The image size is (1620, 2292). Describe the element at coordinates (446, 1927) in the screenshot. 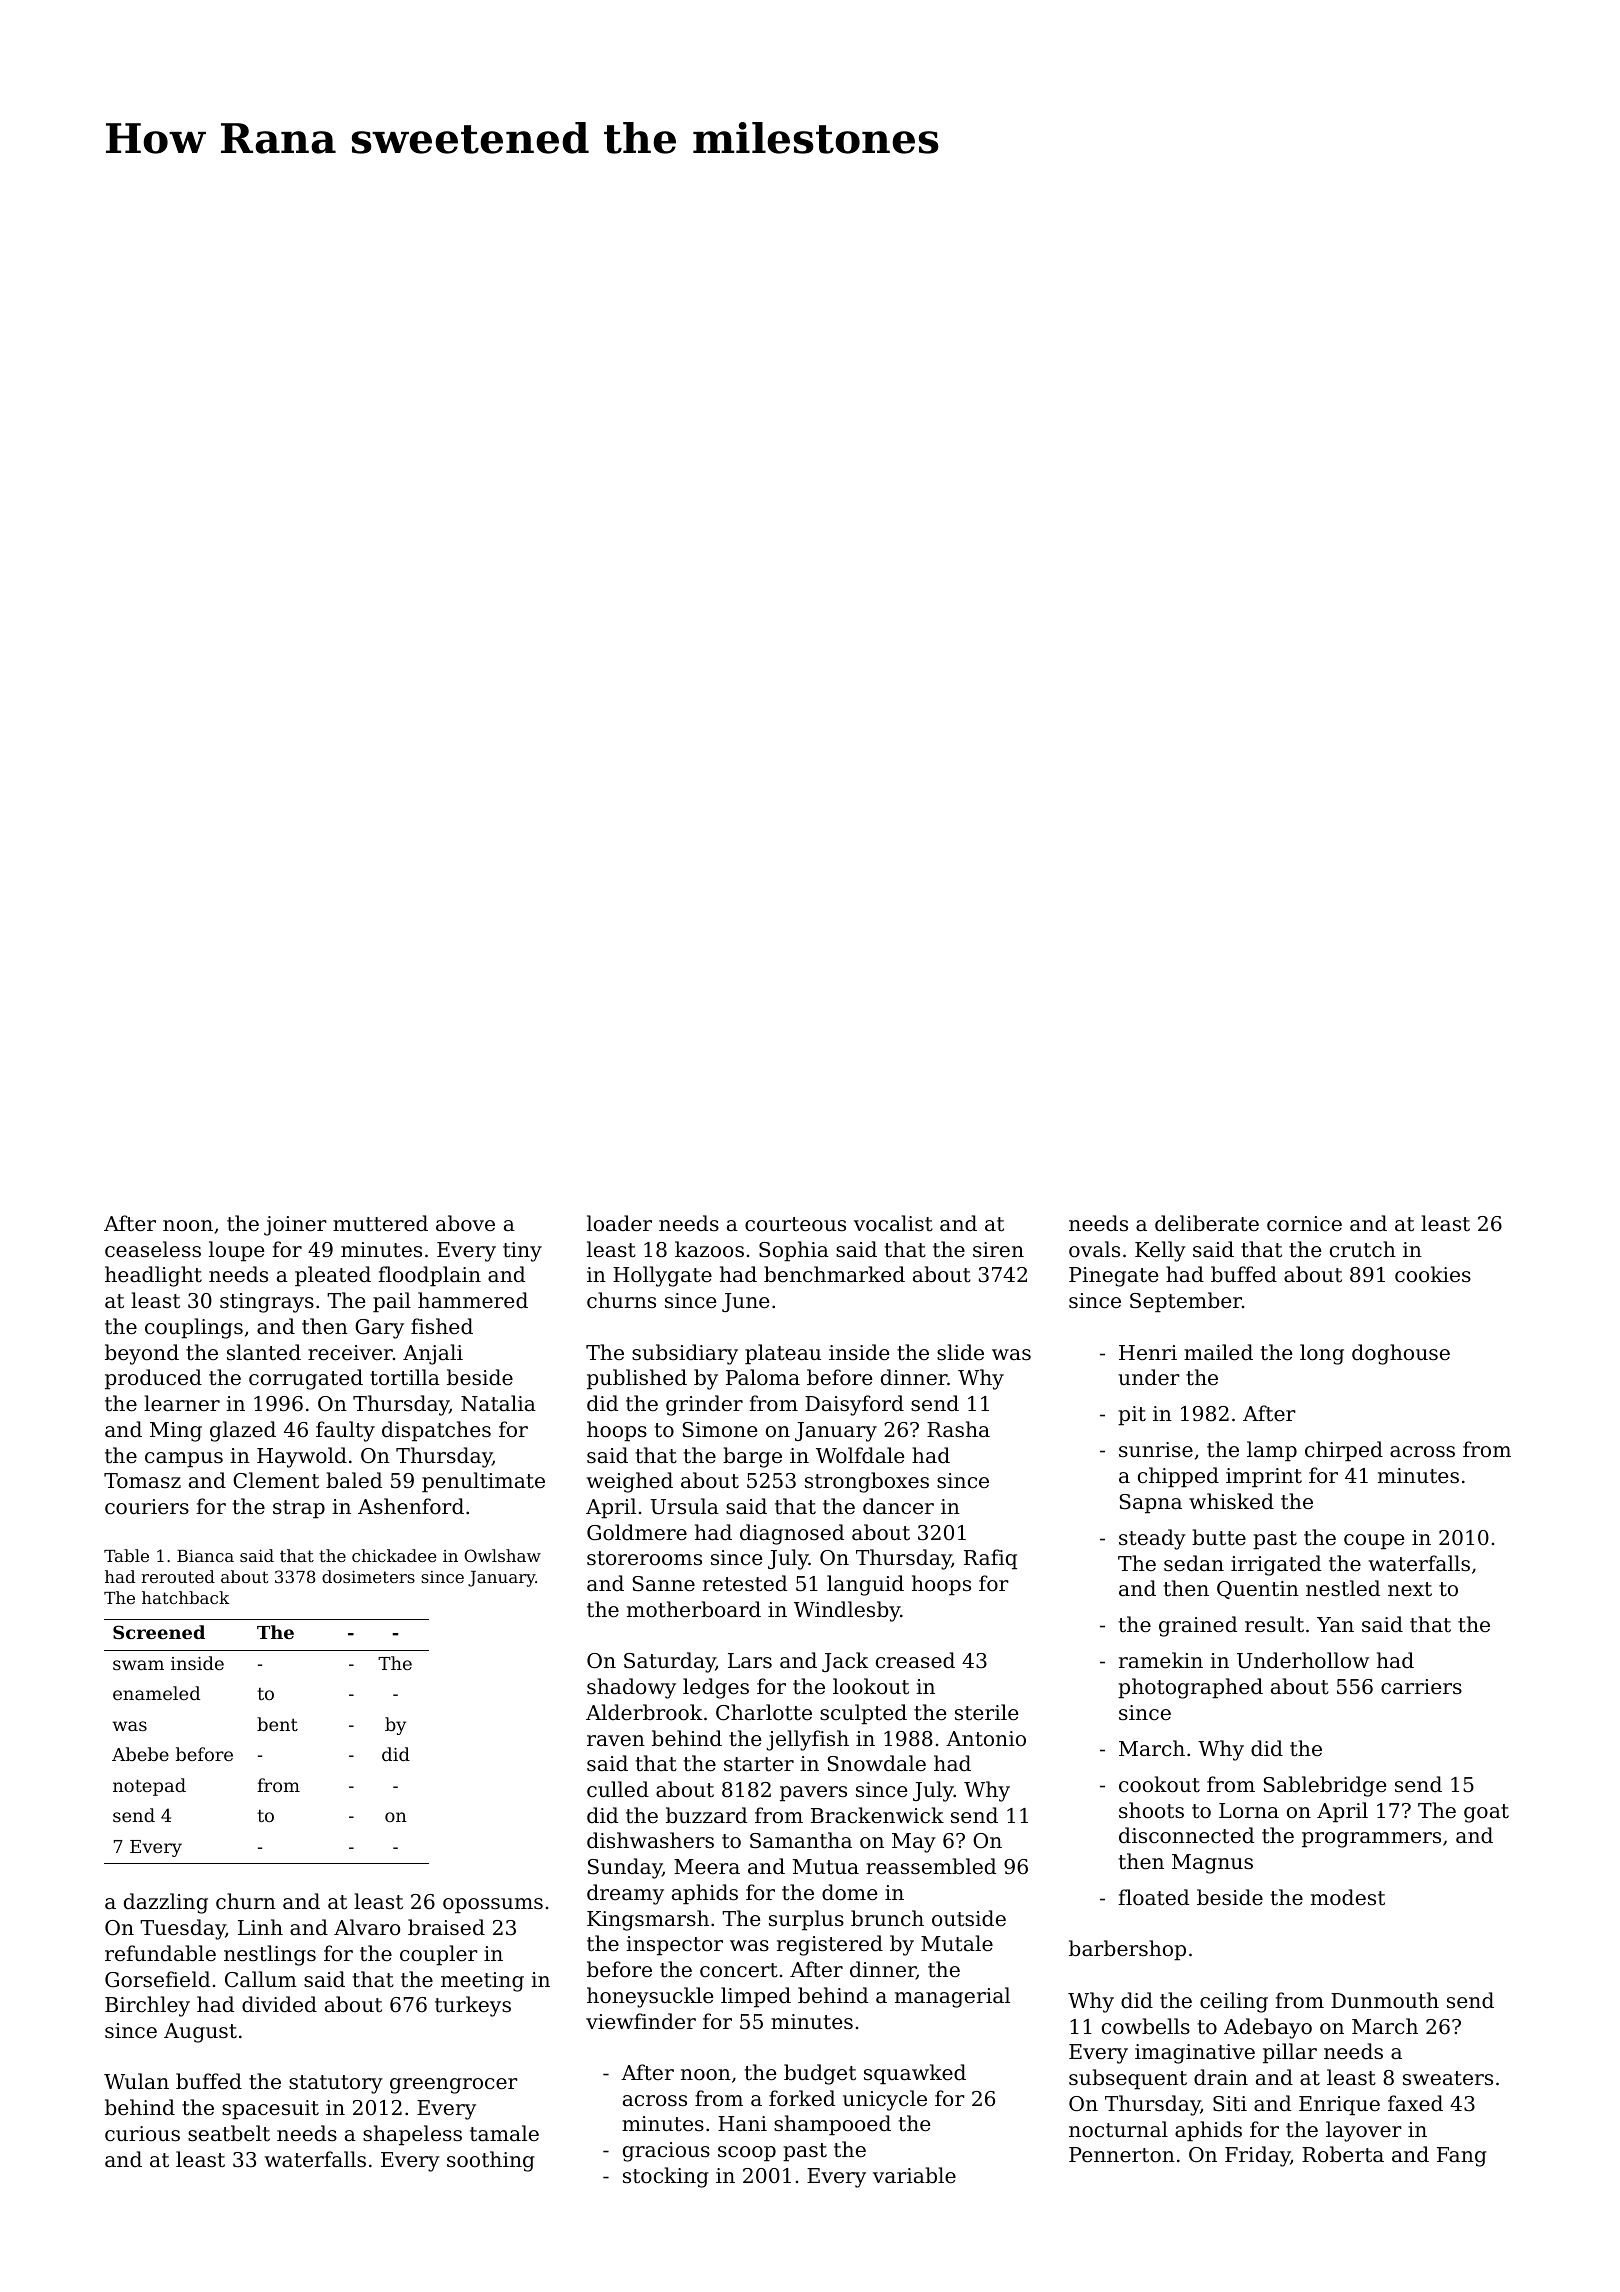

I see `braised` at that location.
